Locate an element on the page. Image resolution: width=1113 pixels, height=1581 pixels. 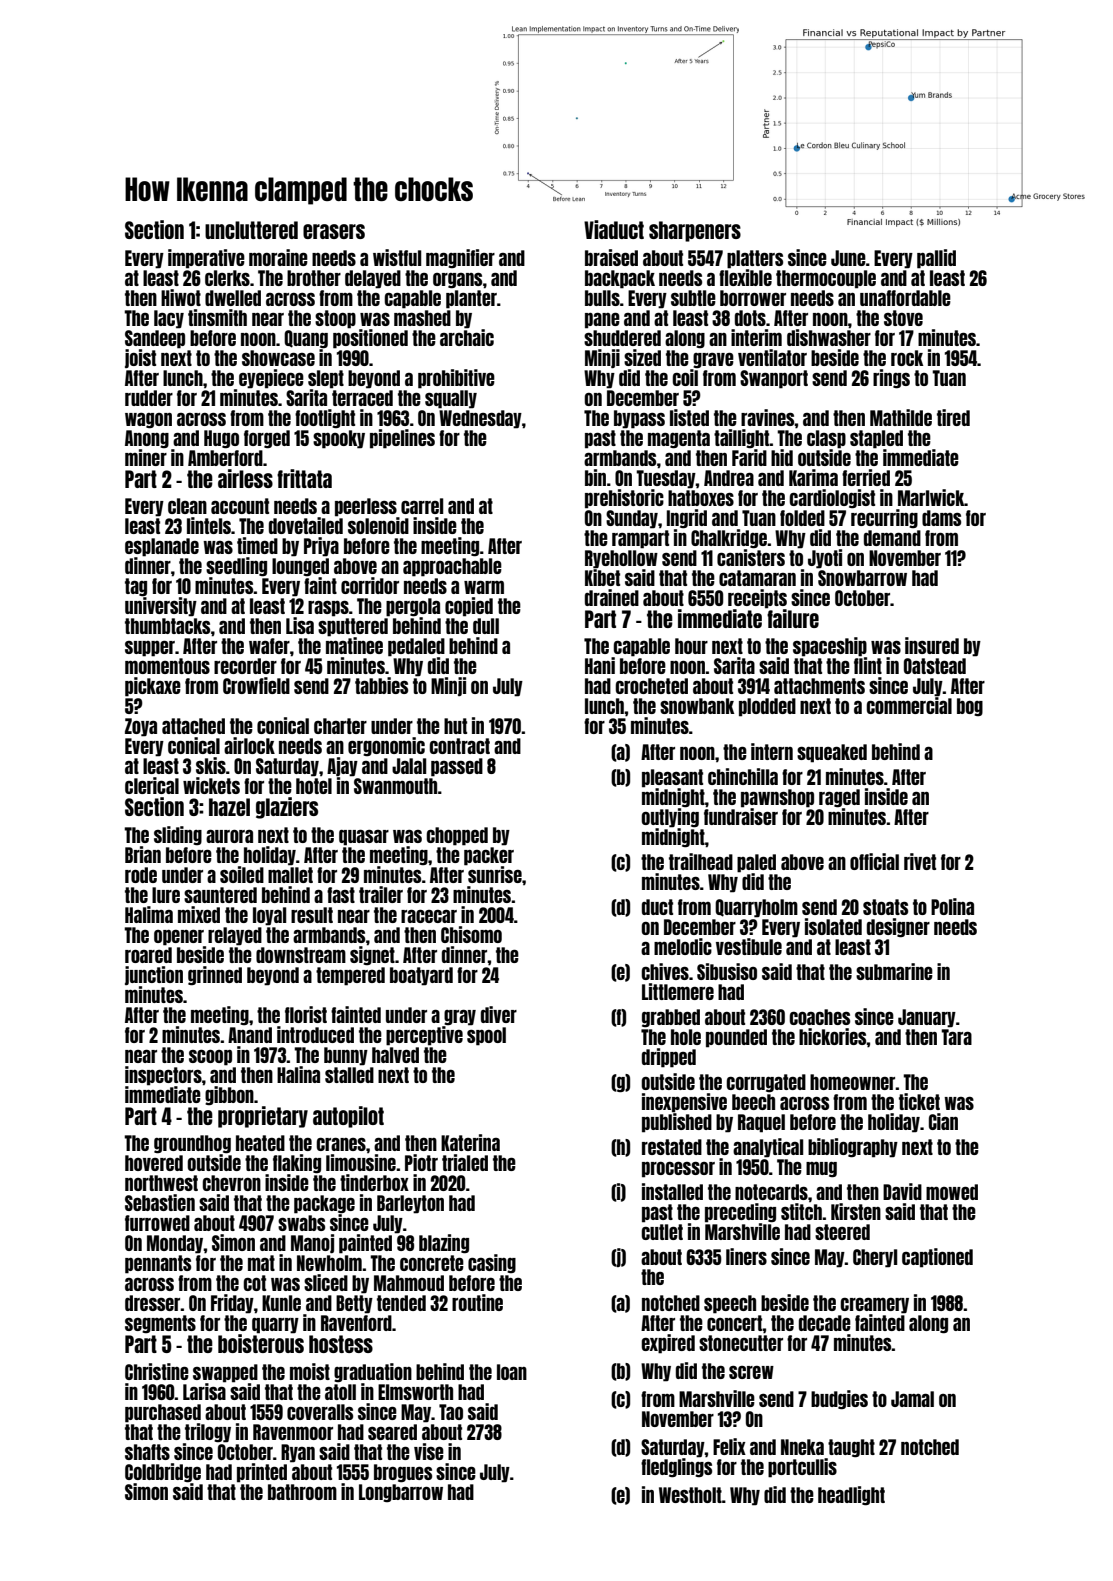
Longbarrow is located at coordinates (401, 1493).
